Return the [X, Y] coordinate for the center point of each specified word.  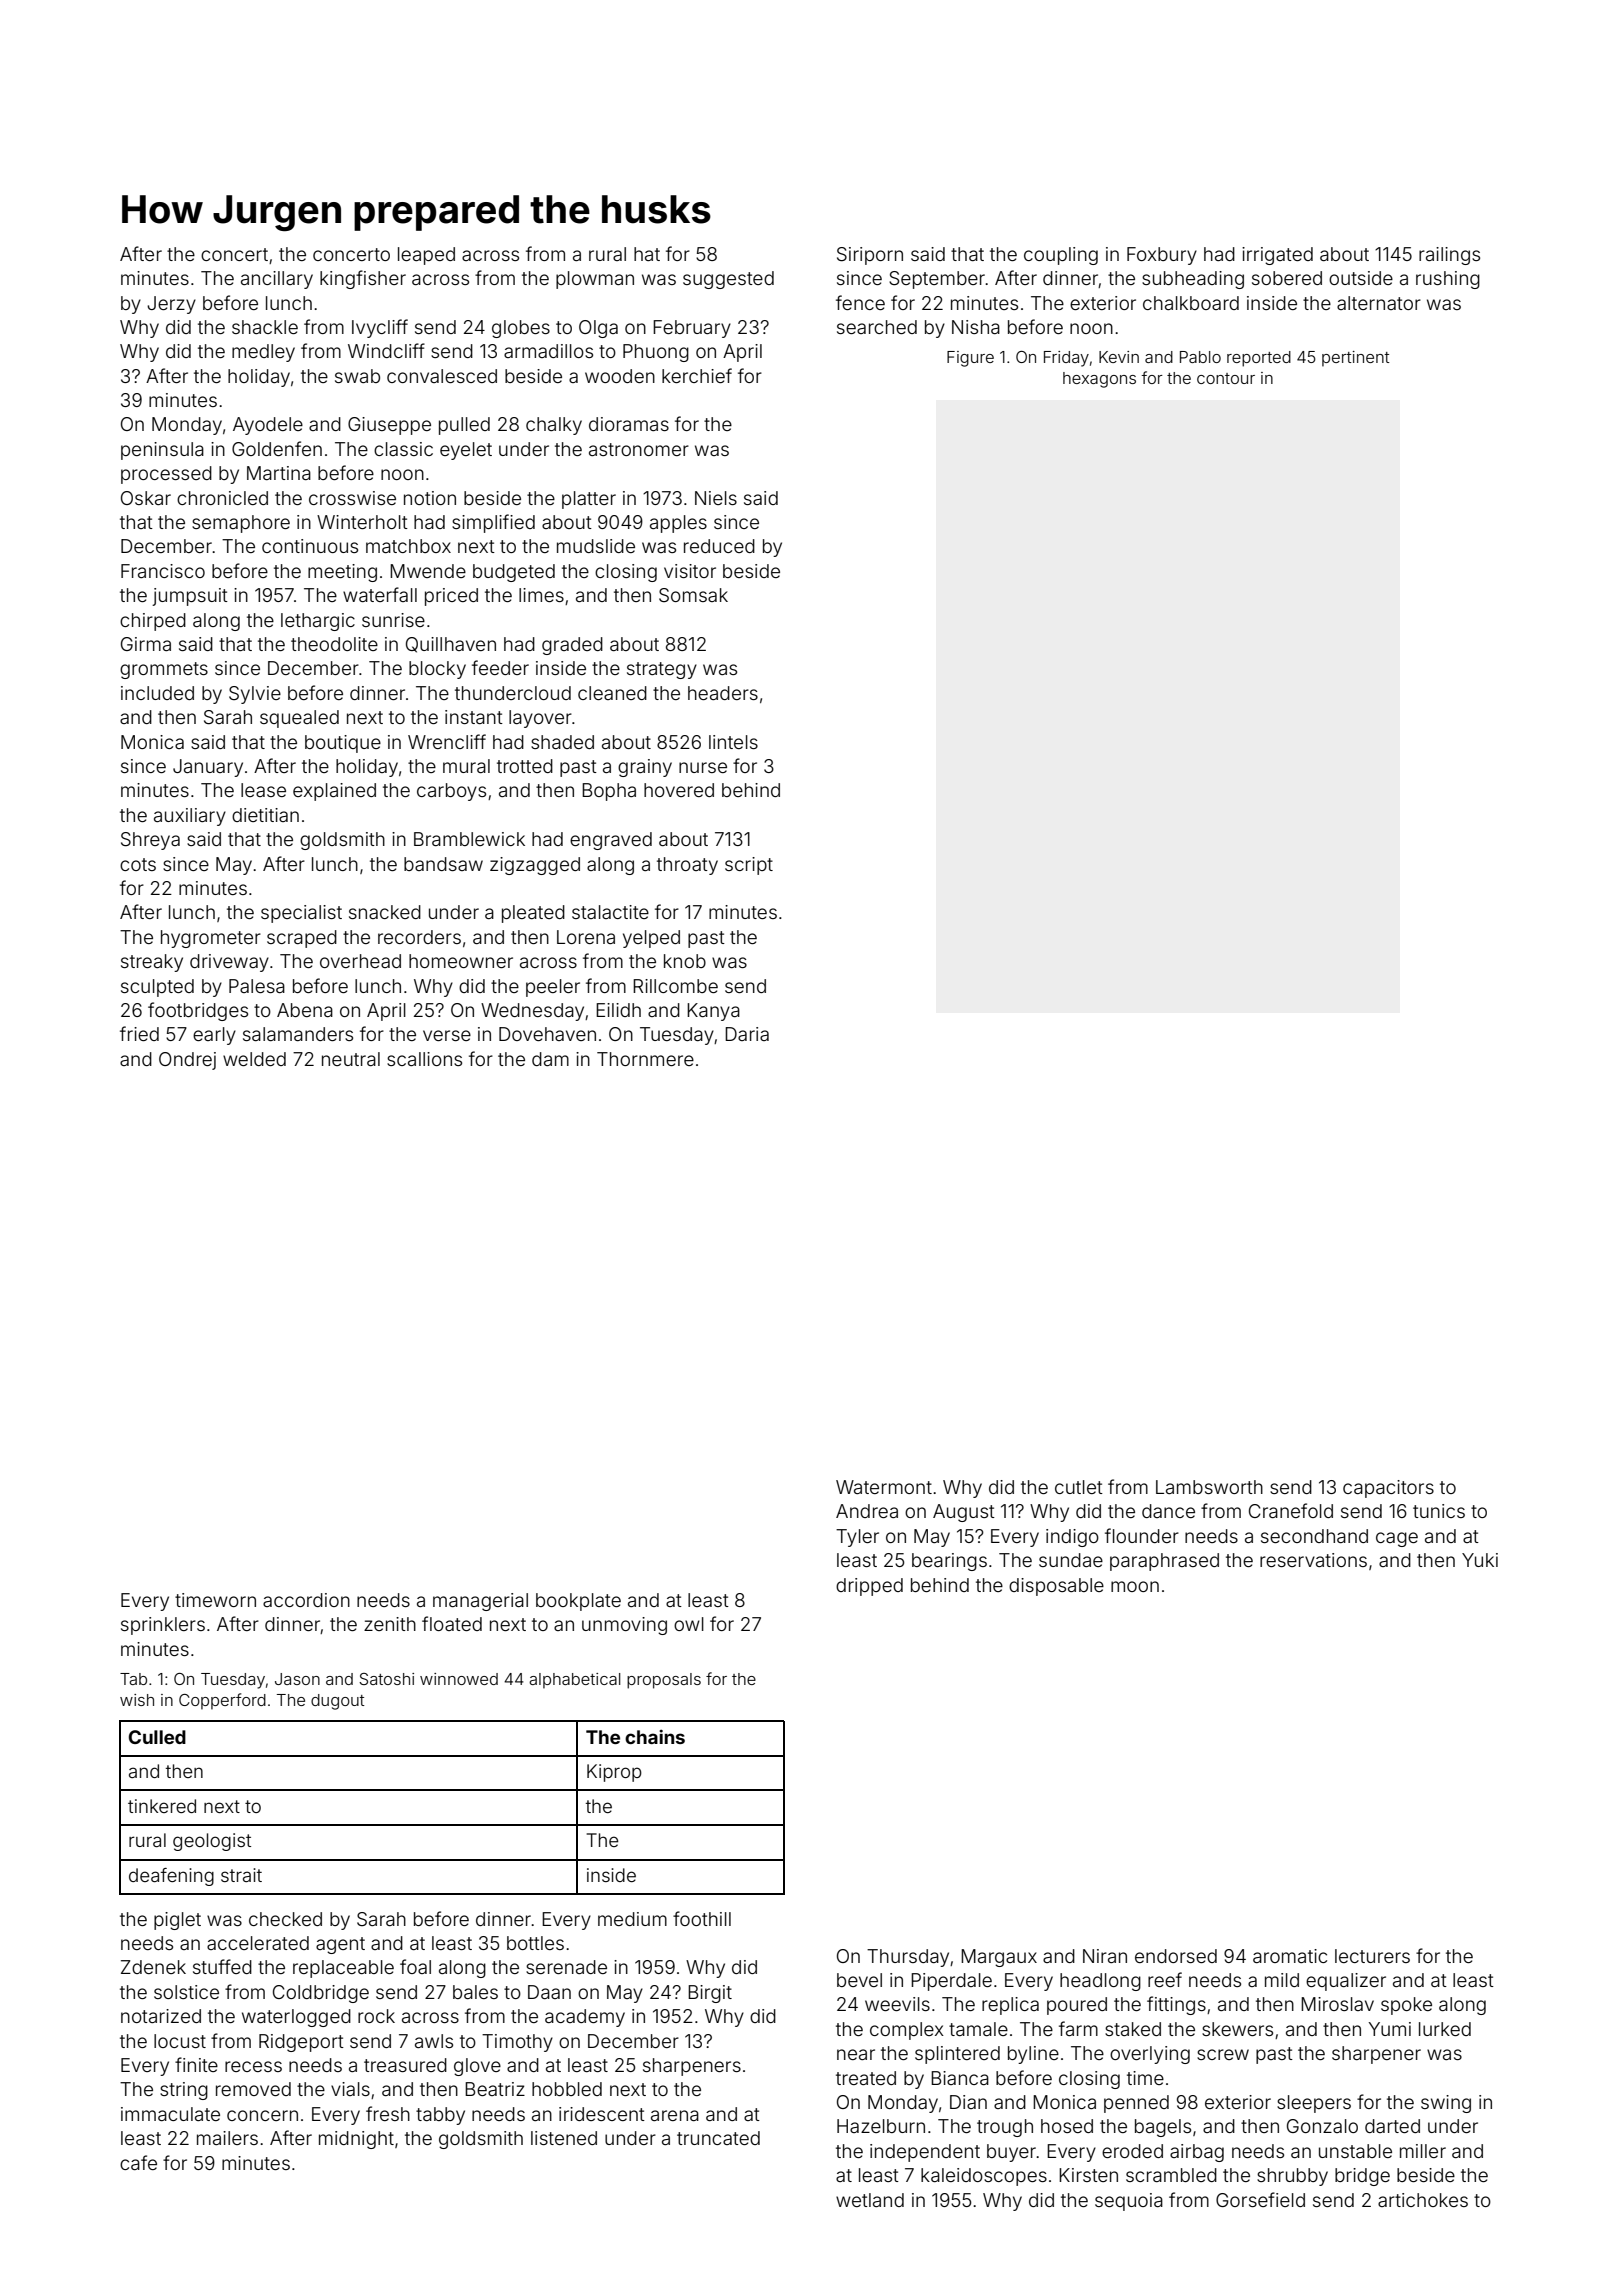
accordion [306, 1600]
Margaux [999, 1958]
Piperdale [951, 1982]
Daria [747, 1034]
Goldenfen [277, 448]
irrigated [1277, 256]
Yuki [1480, 1560]
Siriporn [870, 256]
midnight [356, 2140]
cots [138, 864]
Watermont [884, 1487]
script [749, 866]
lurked [1445, 2029]
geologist [212, 1842]
